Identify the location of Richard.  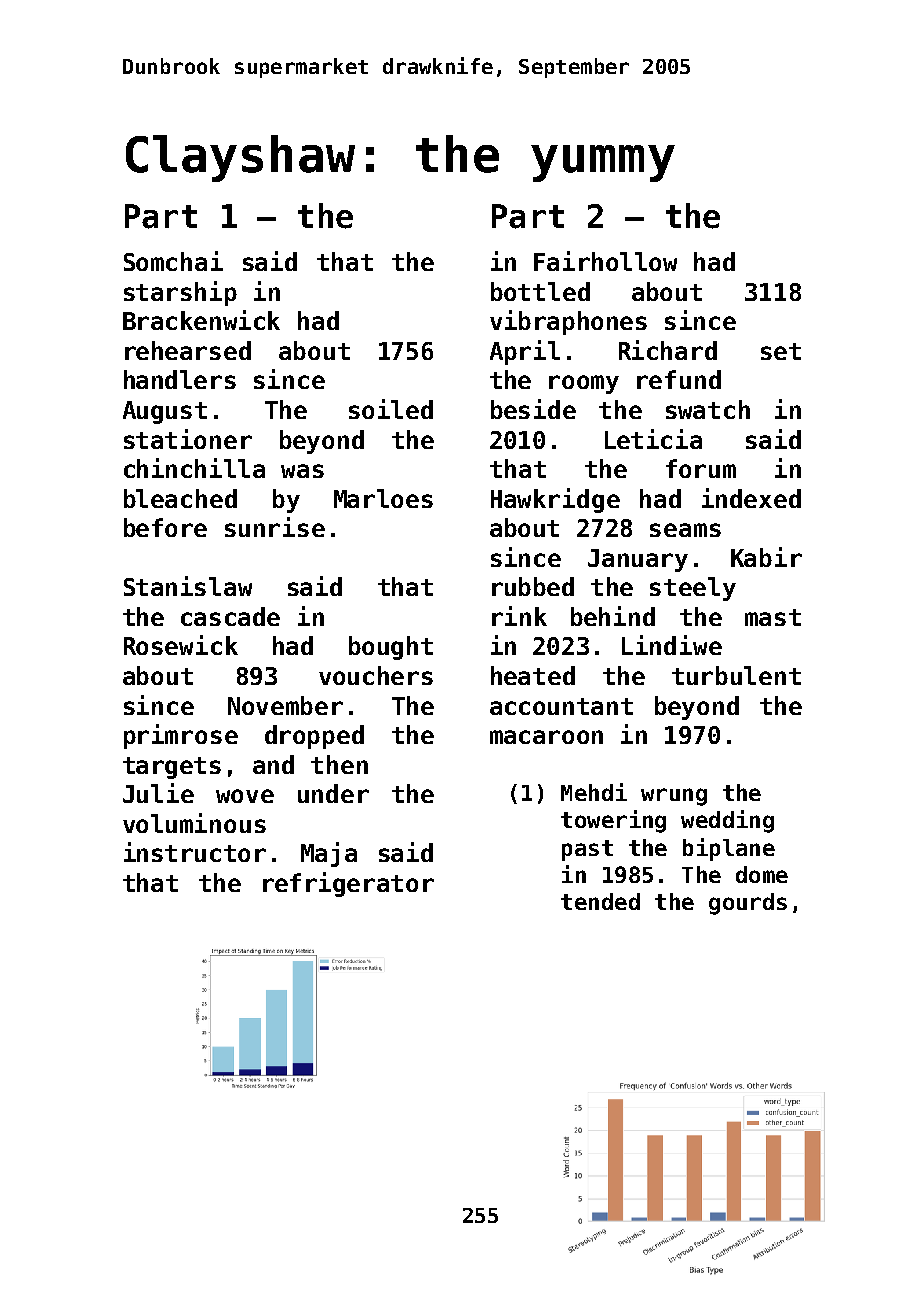
(668, 350).
